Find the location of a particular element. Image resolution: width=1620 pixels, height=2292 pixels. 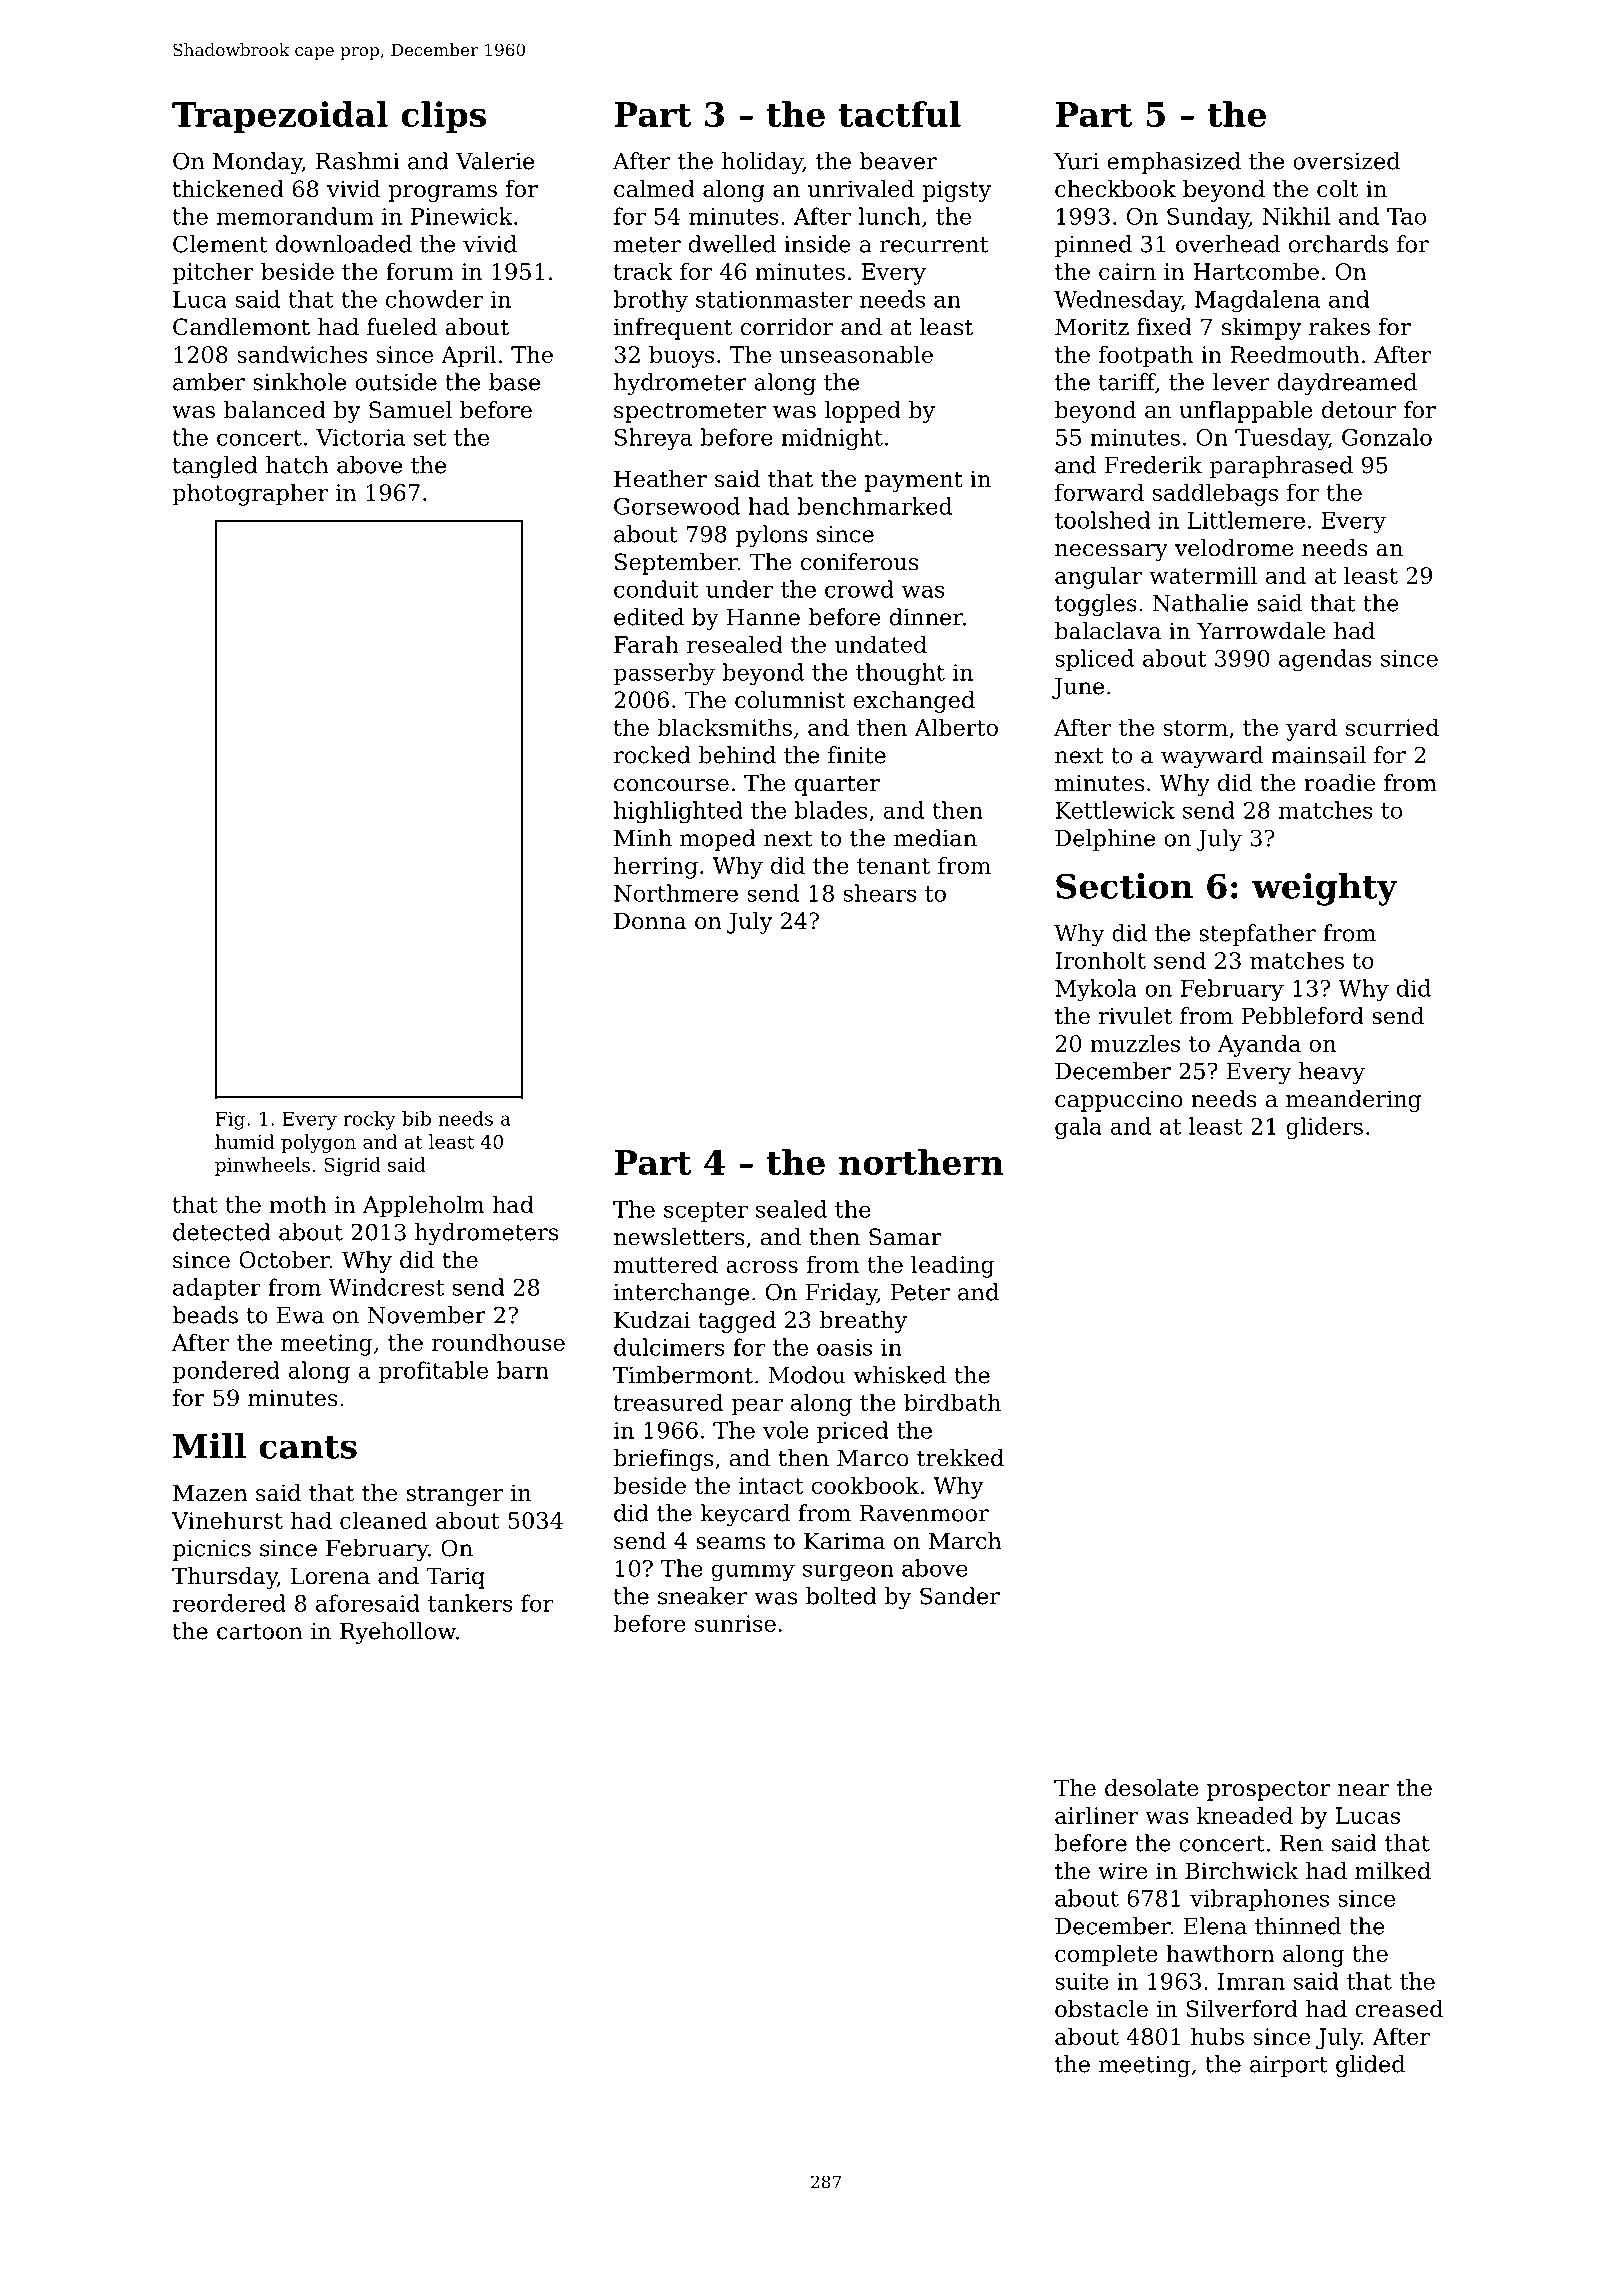

Fig is located at coordinates (230, 1120).
